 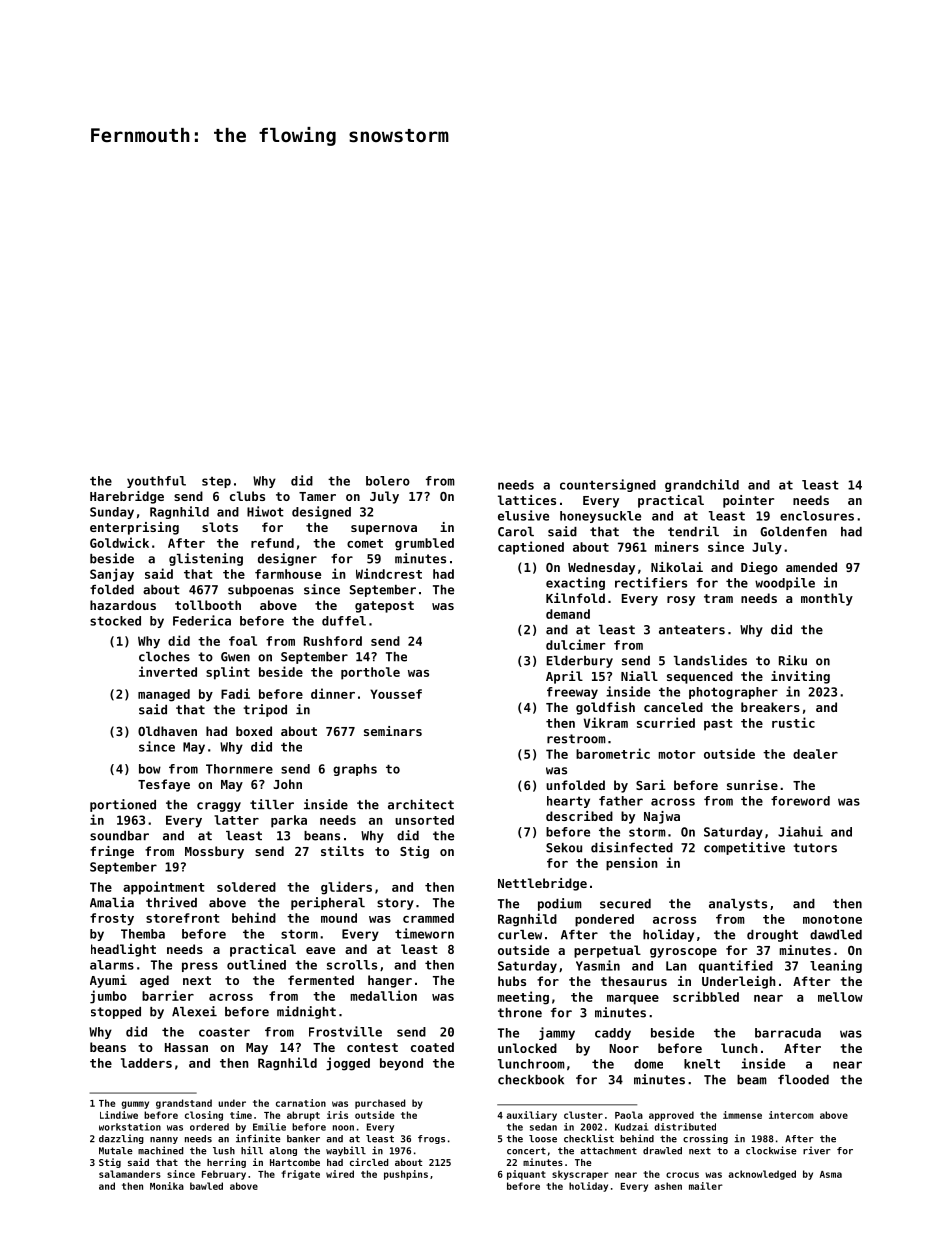 I want to click on hearty, so click(x=568, y=802).
